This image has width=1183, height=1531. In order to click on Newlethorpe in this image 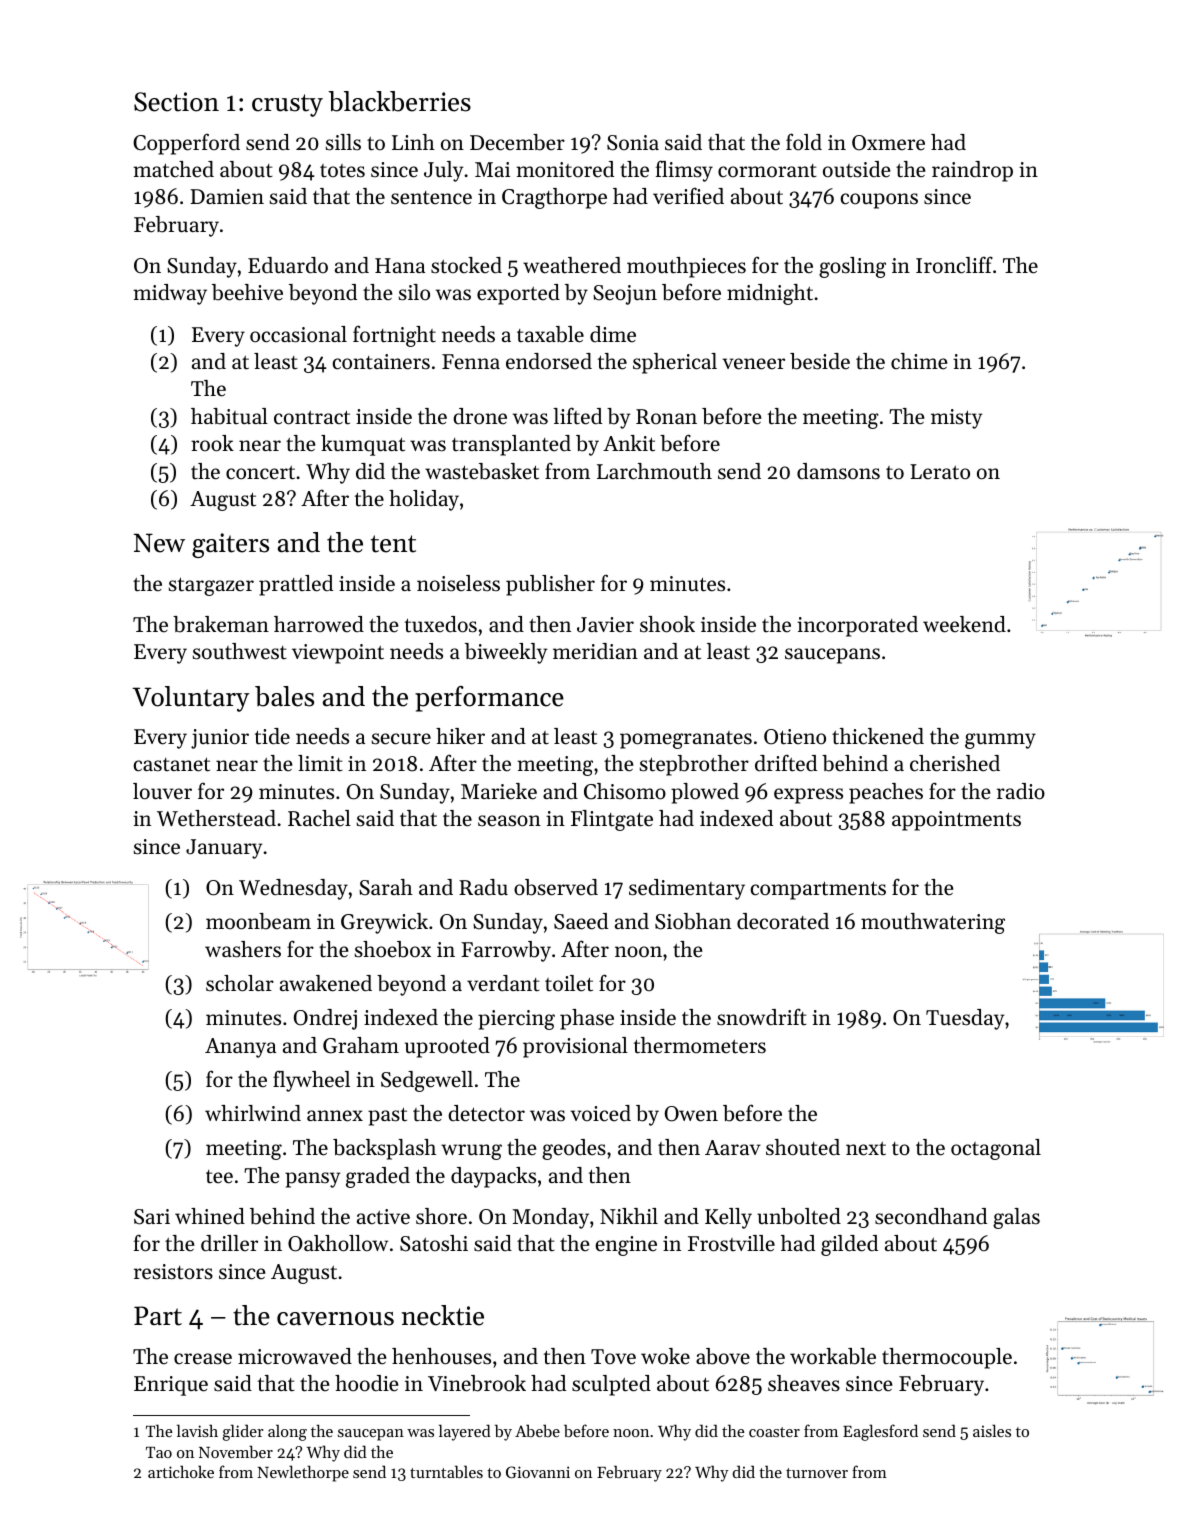, I will do `click(303, 1473)`.
